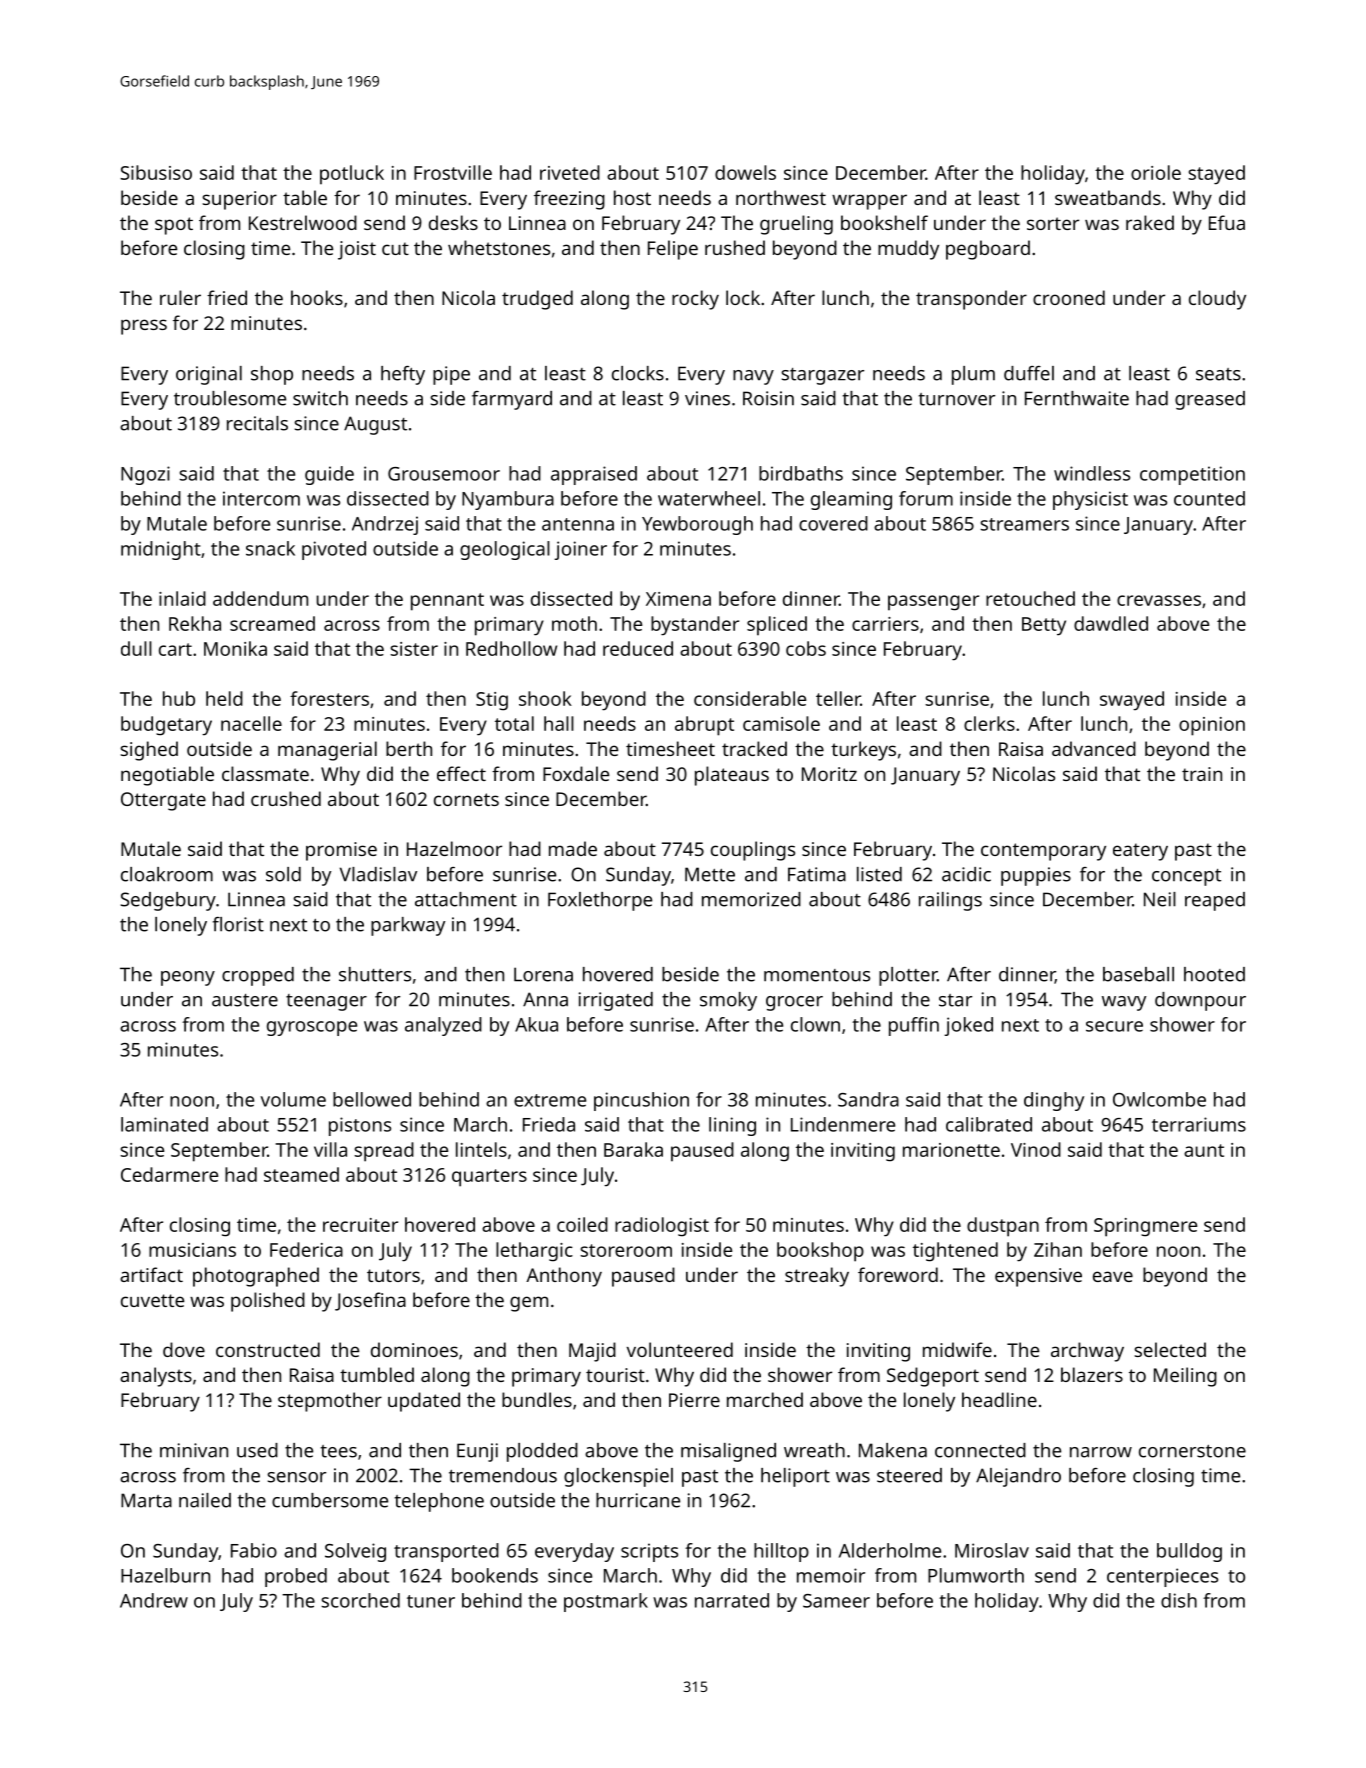 This screenshot has height=1768, width=1366. Describe the element at coordinates (580, 550) in the screenshot. I see `joiner` at that location.
